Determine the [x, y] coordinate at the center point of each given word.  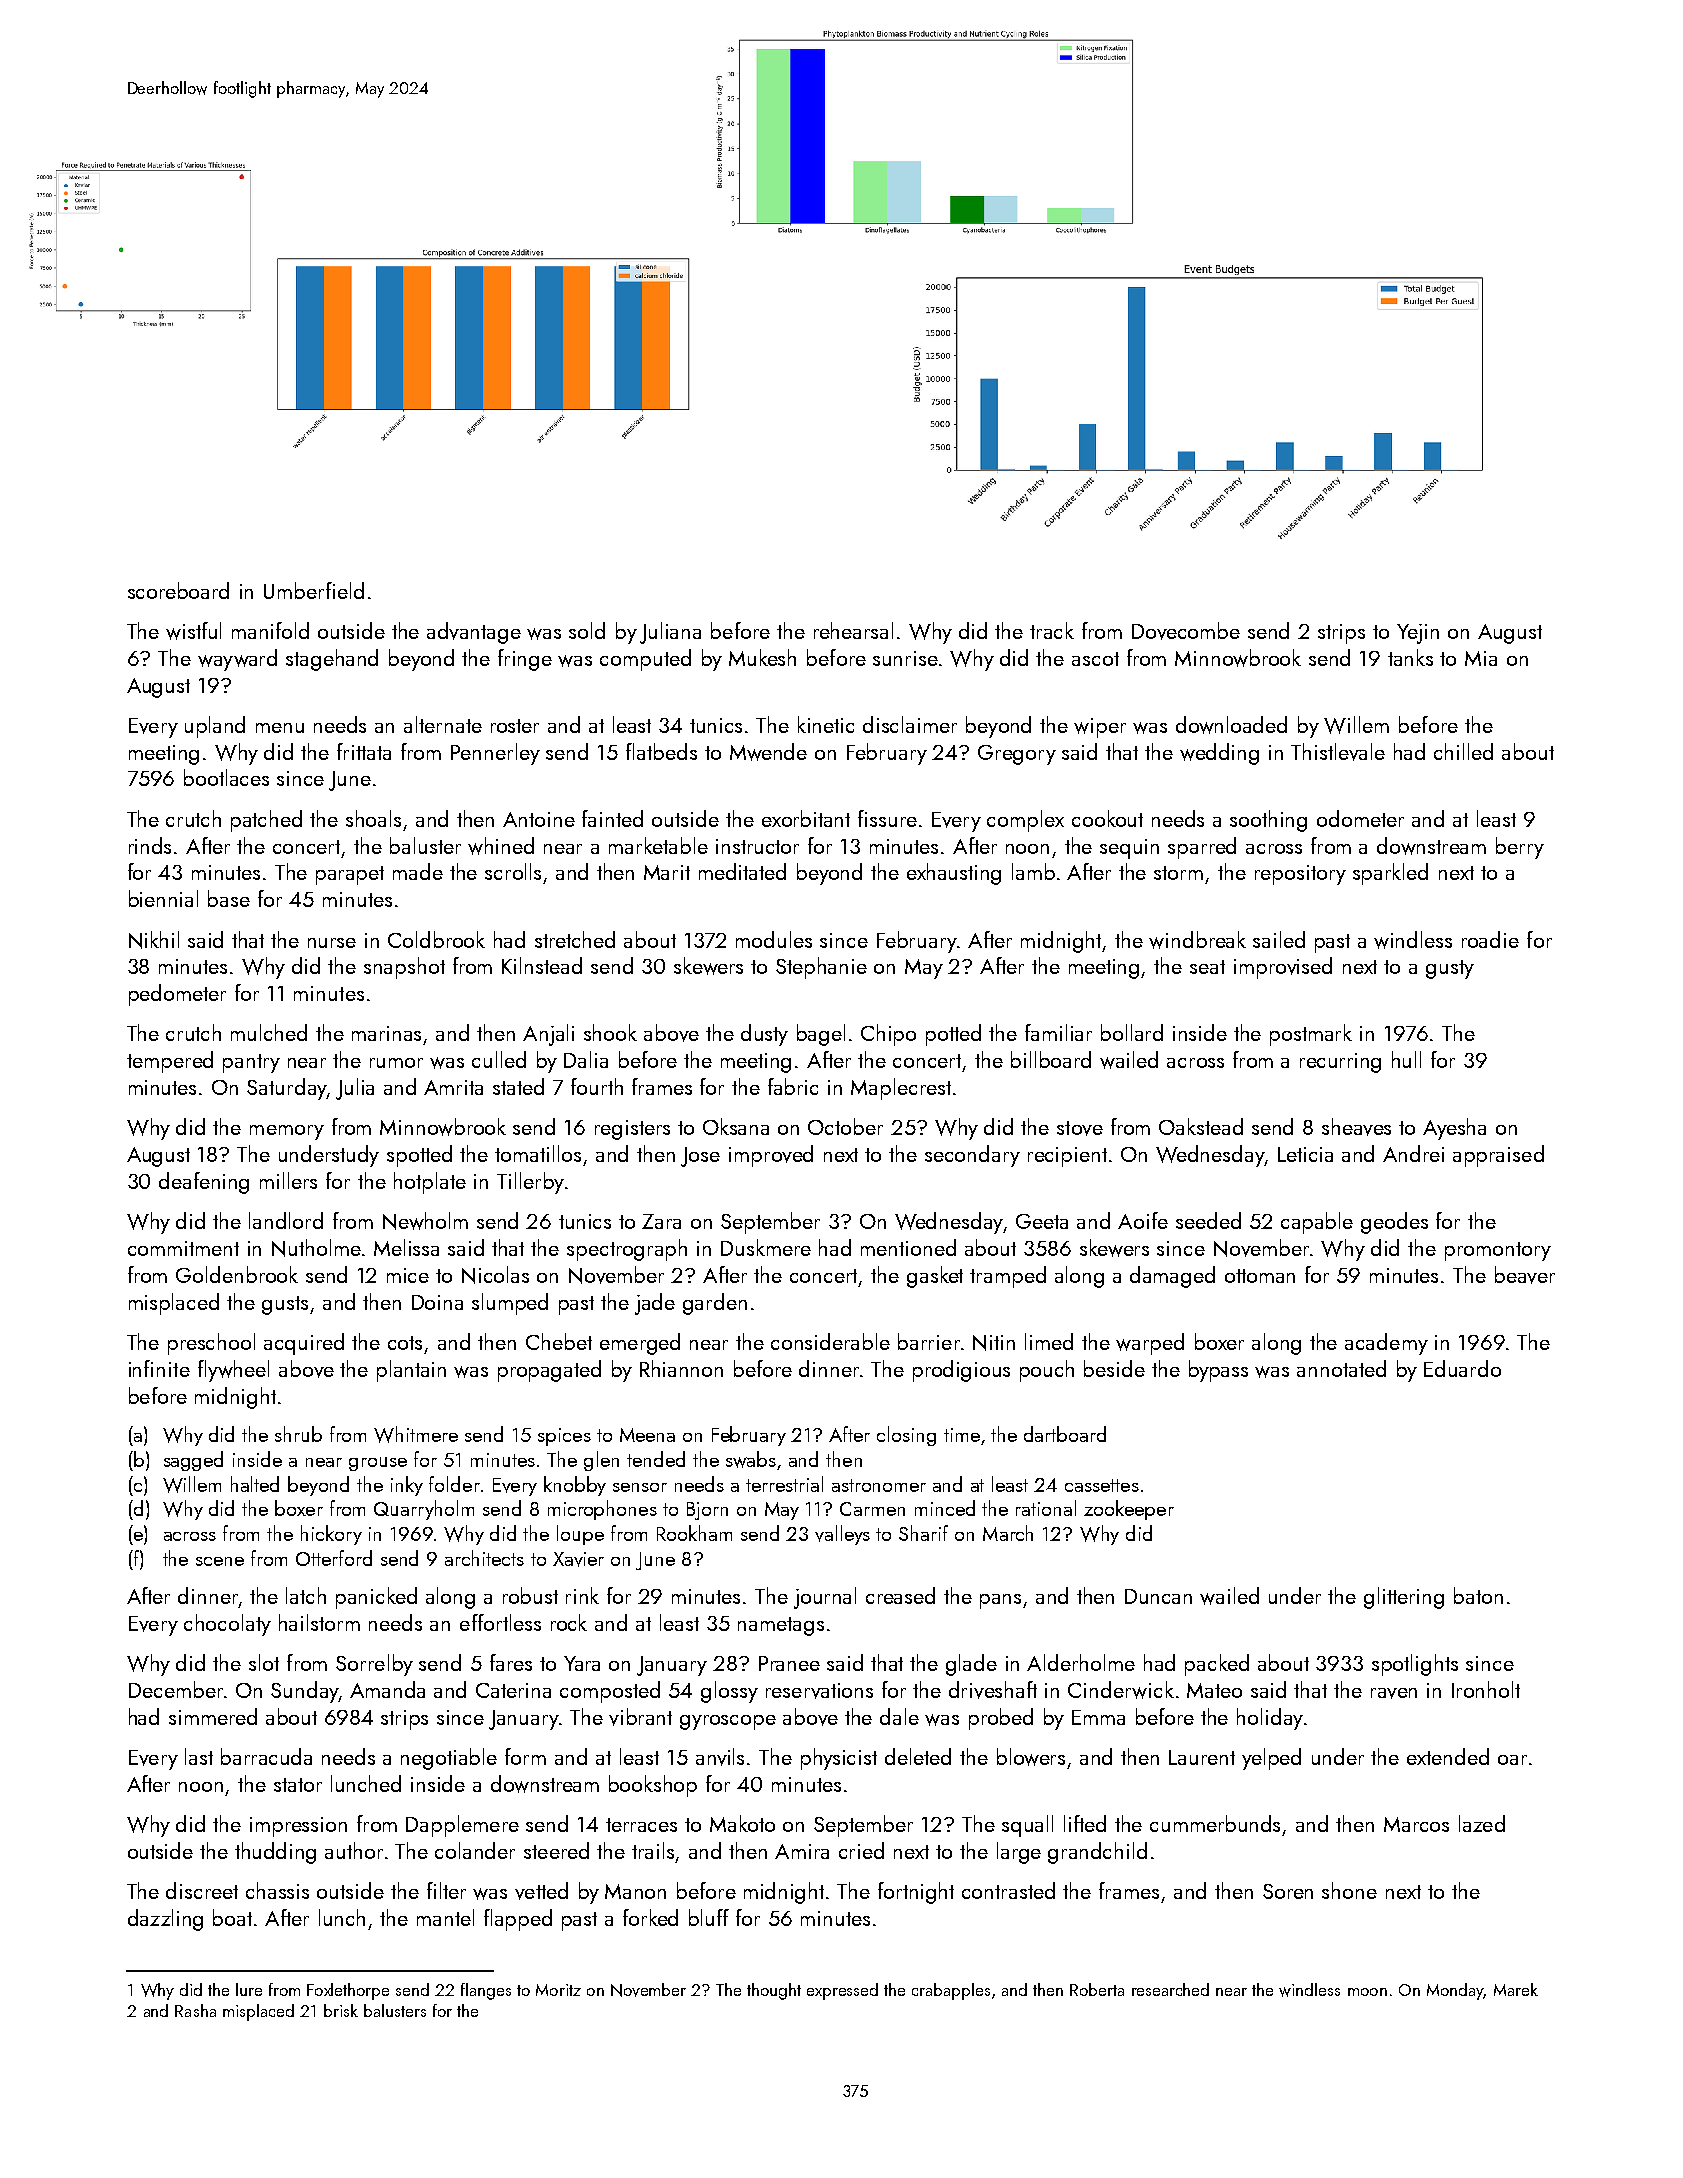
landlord [286, 1220]
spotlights [1415, 1665]
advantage [474, 633]
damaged [1172, 1277]
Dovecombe [1186, 631]
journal [825, 1598]
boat [232, 1917]
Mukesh [762, 657]
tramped [1008, 1277]
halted [255, 1484]
